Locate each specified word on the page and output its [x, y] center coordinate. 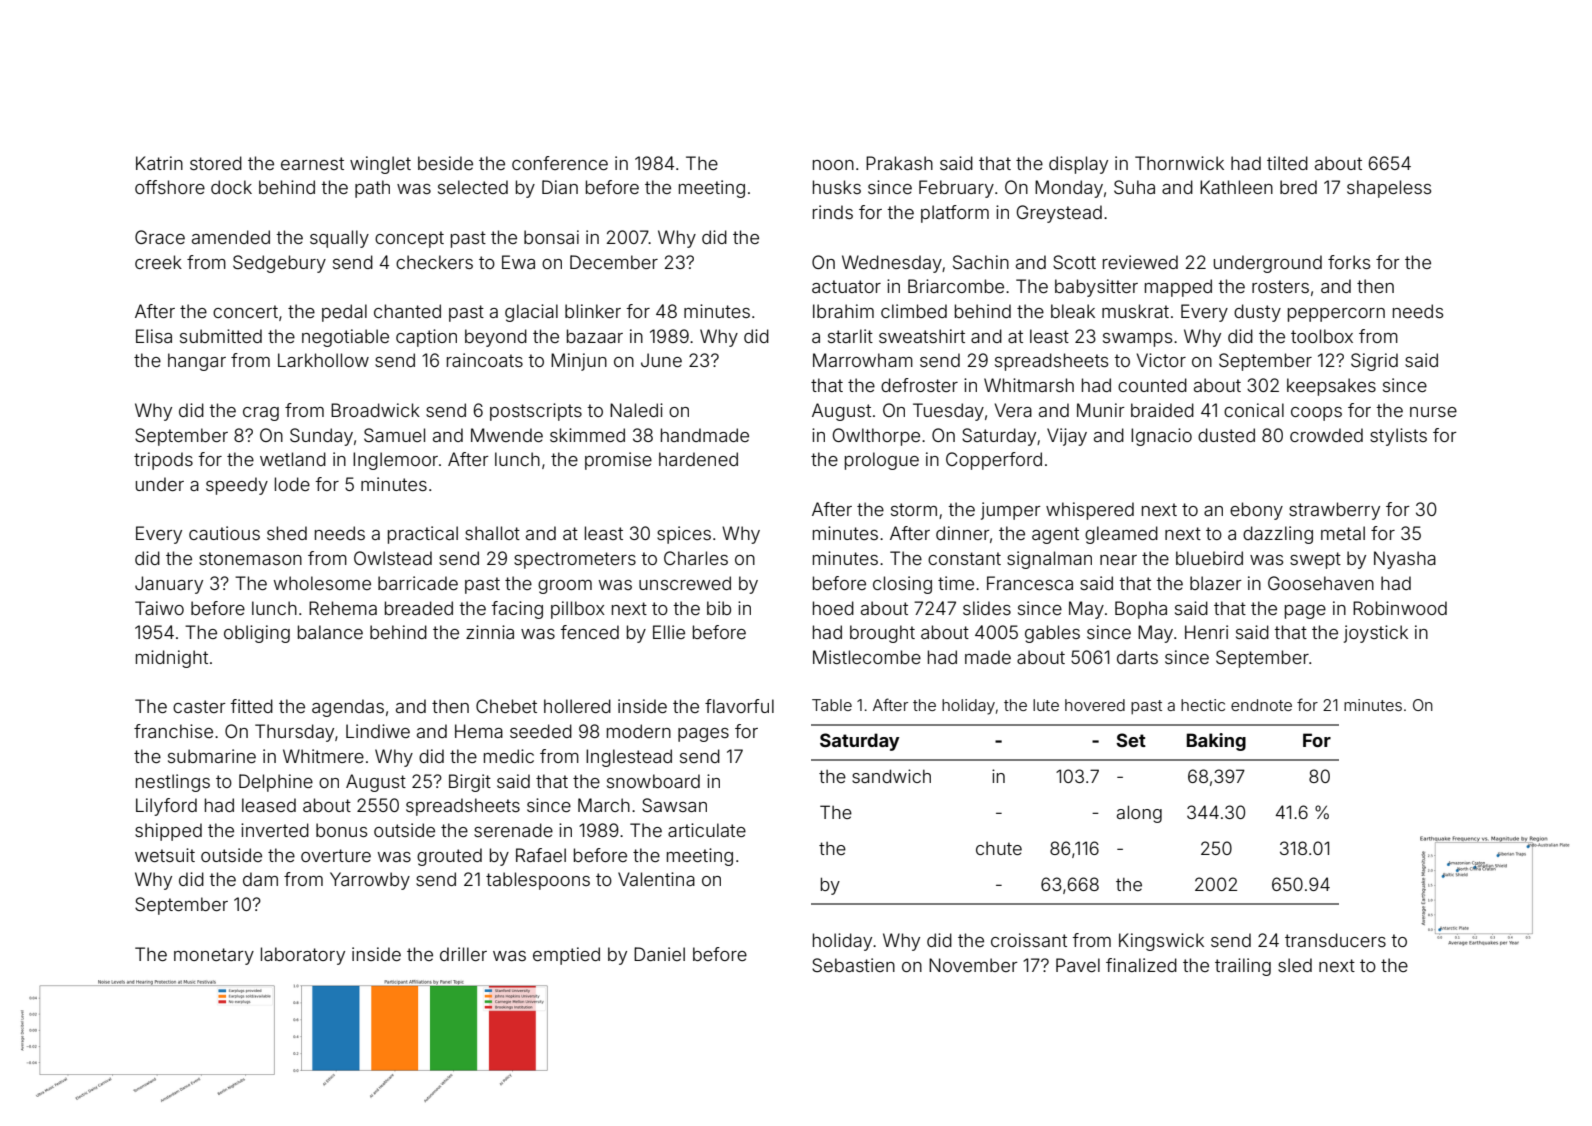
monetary [214, 956]
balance [330, 632]
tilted [1287, 163]
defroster [919, 385]
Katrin [159, 163]
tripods [163, 461]
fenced [589, 632]
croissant [1029, 940]
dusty [1257, 313]
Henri [1206, 632]
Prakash [899, 163]
